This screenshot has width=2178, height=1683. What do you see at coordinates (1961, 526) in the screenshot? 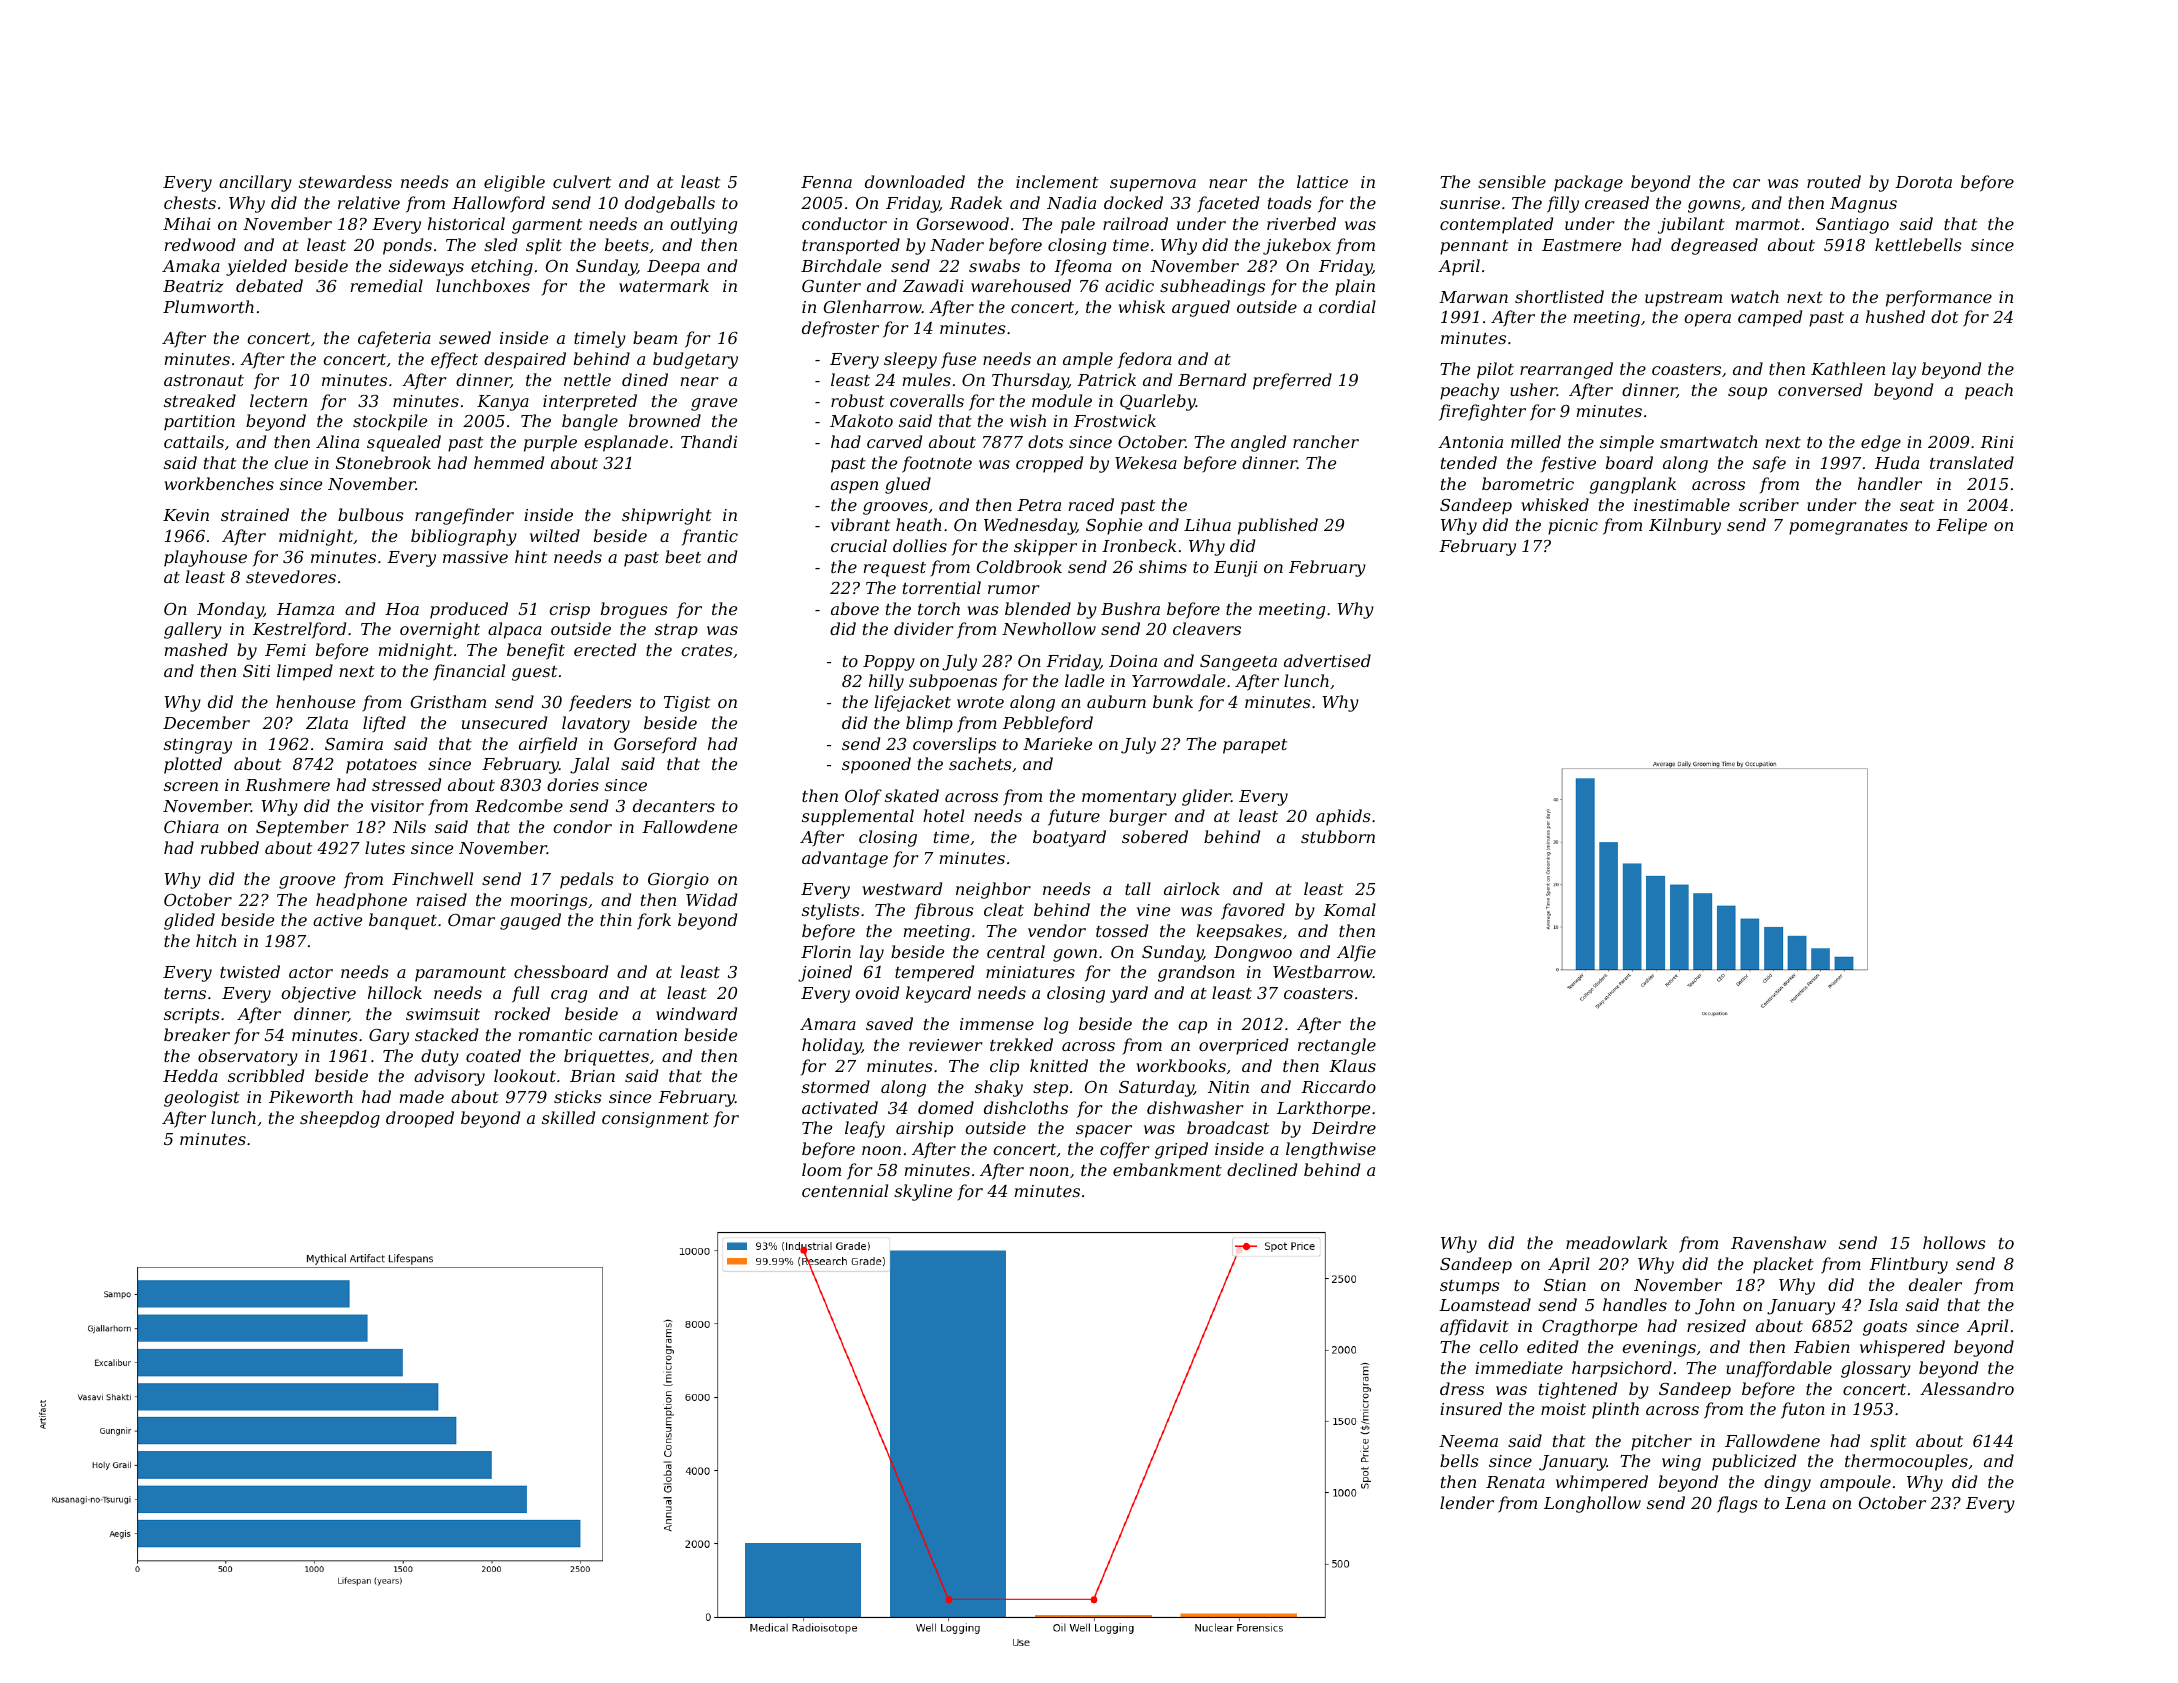
I see `Felipe` at bounding box center [1961, 526].
